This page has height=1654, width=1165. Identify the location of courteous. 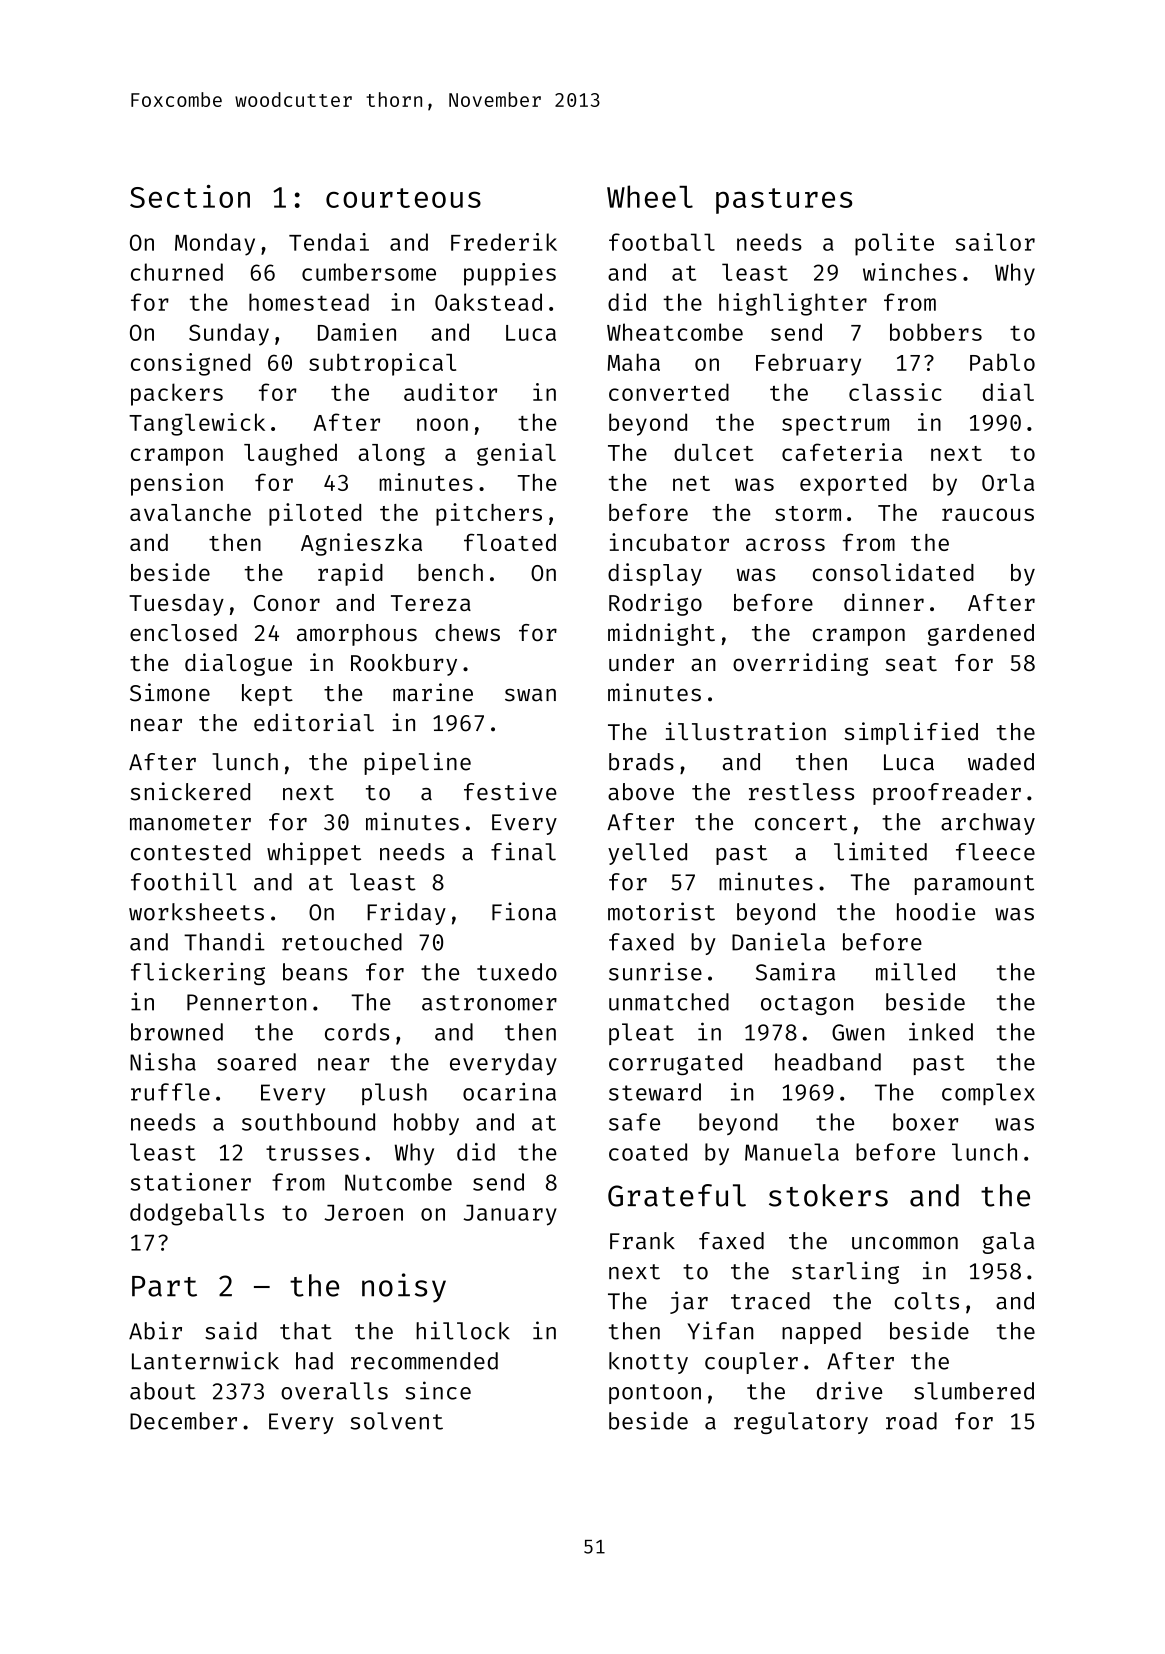
(403, 198).
